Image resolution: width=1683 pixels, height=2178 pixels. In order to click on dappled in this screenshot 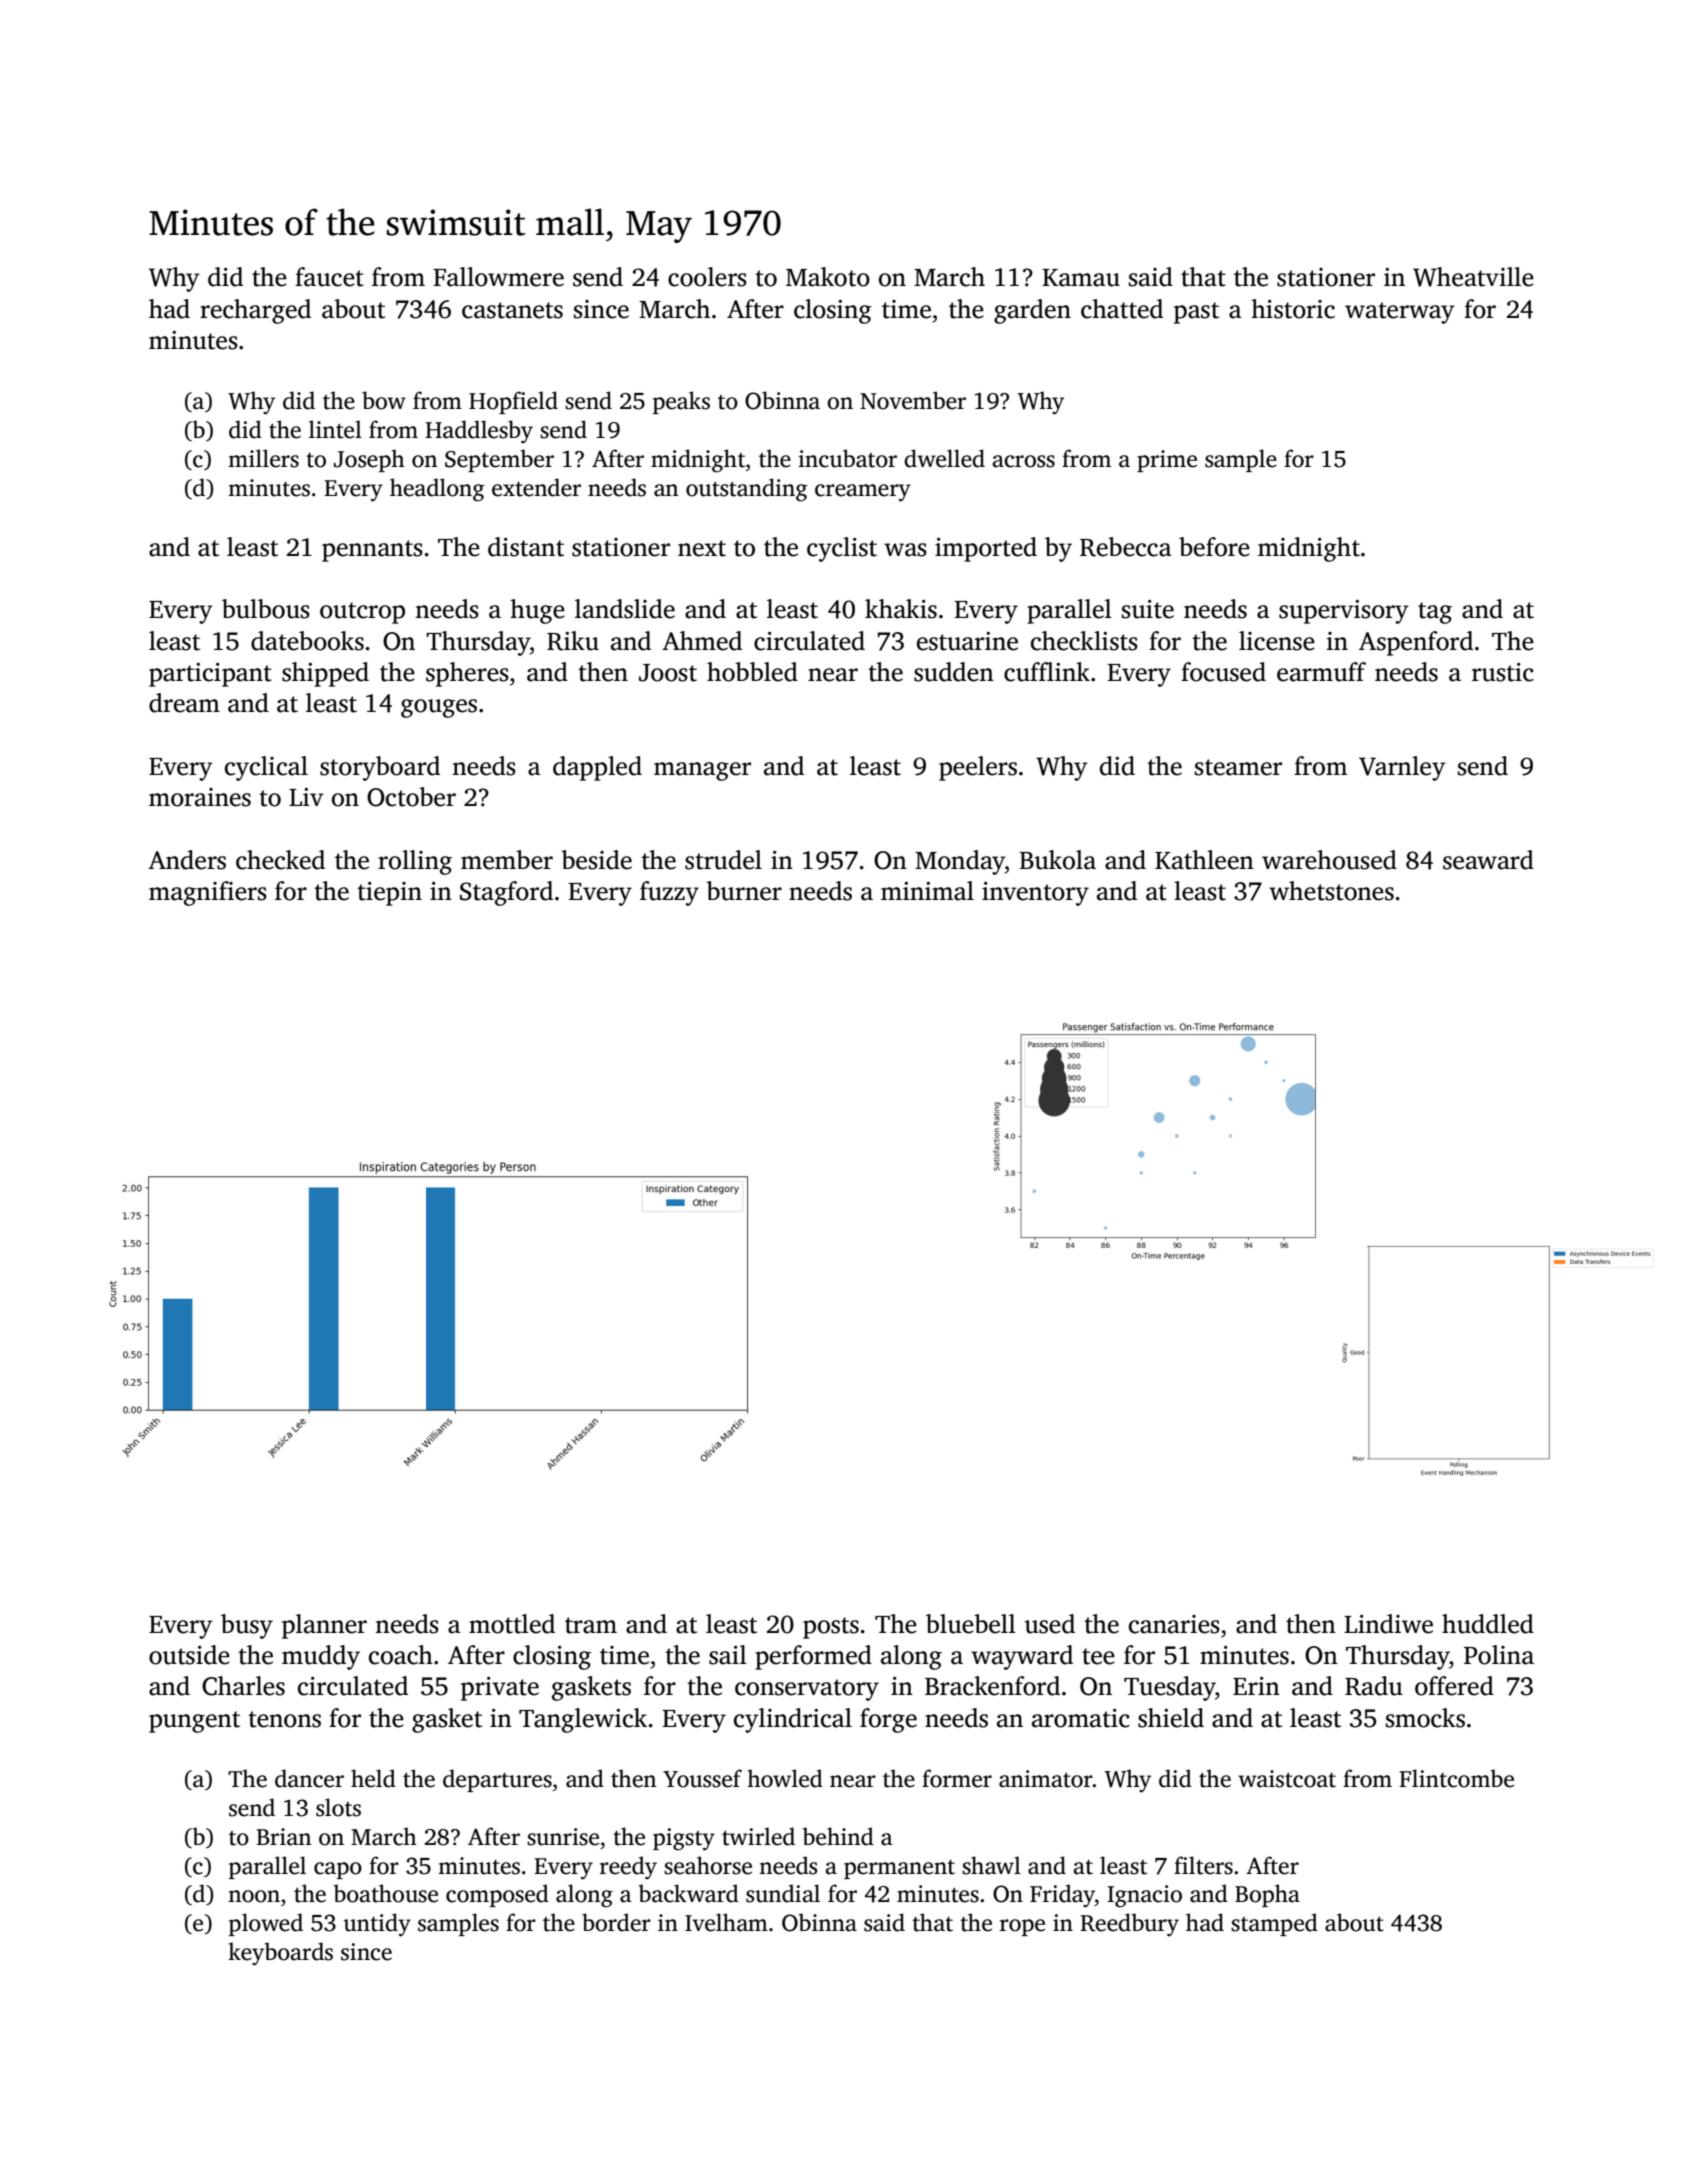, I will do `click(597, 768)`.
